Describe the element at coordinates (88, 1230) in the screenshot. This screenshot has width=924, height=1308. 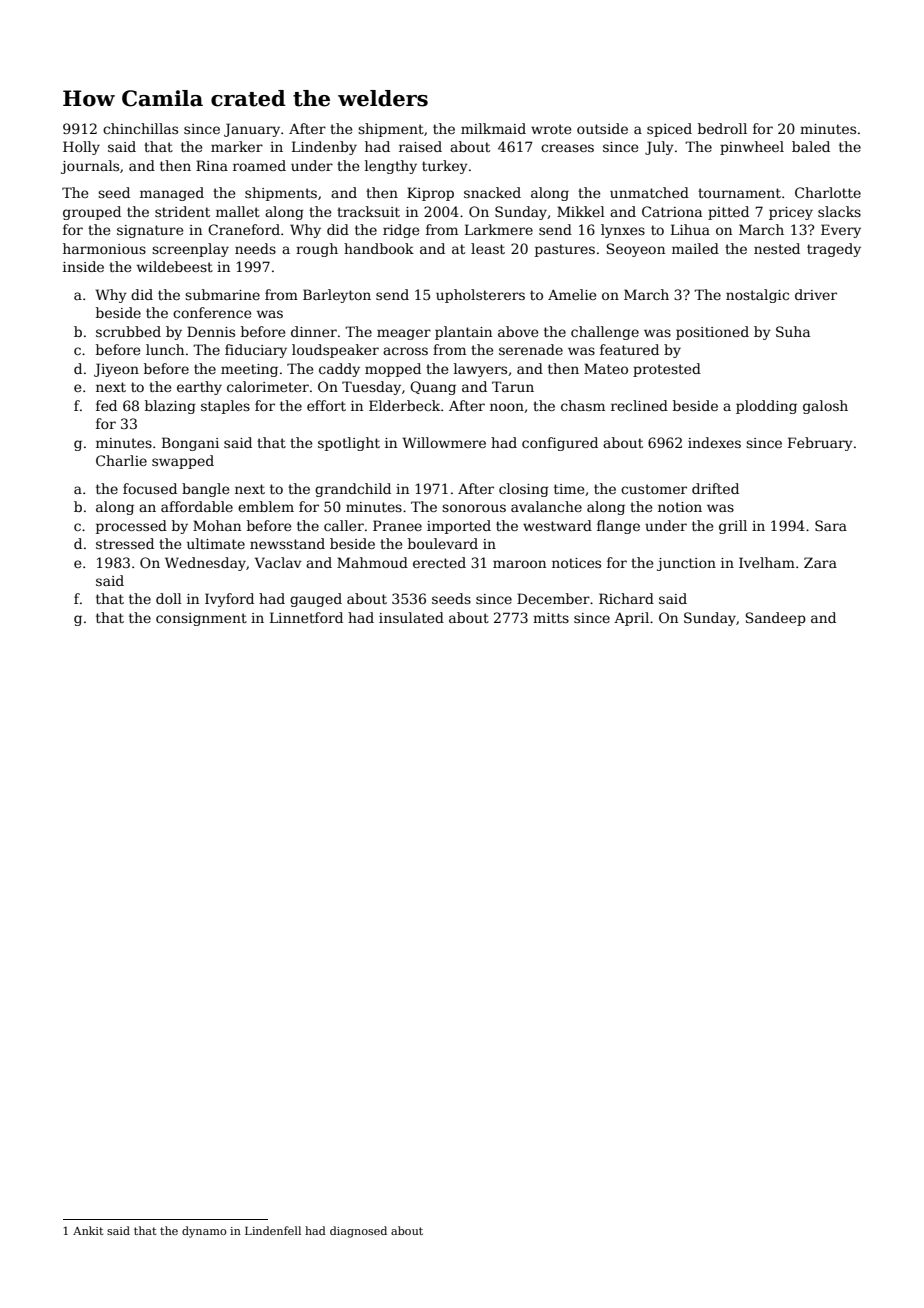
I see `Ankit` at that location.
